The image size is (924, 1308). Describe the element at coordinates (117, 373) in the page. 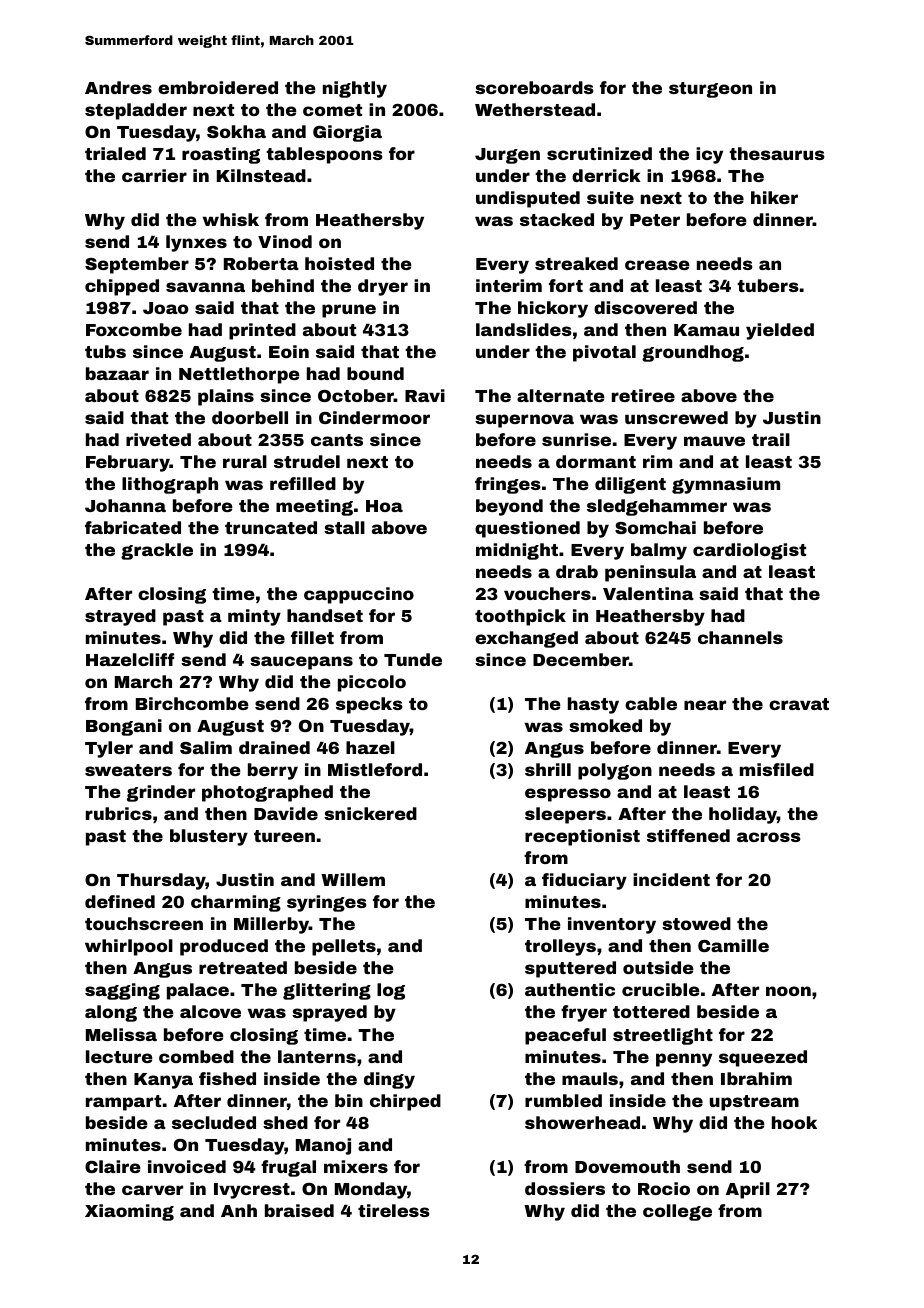

I see `bazaar` at that location.
